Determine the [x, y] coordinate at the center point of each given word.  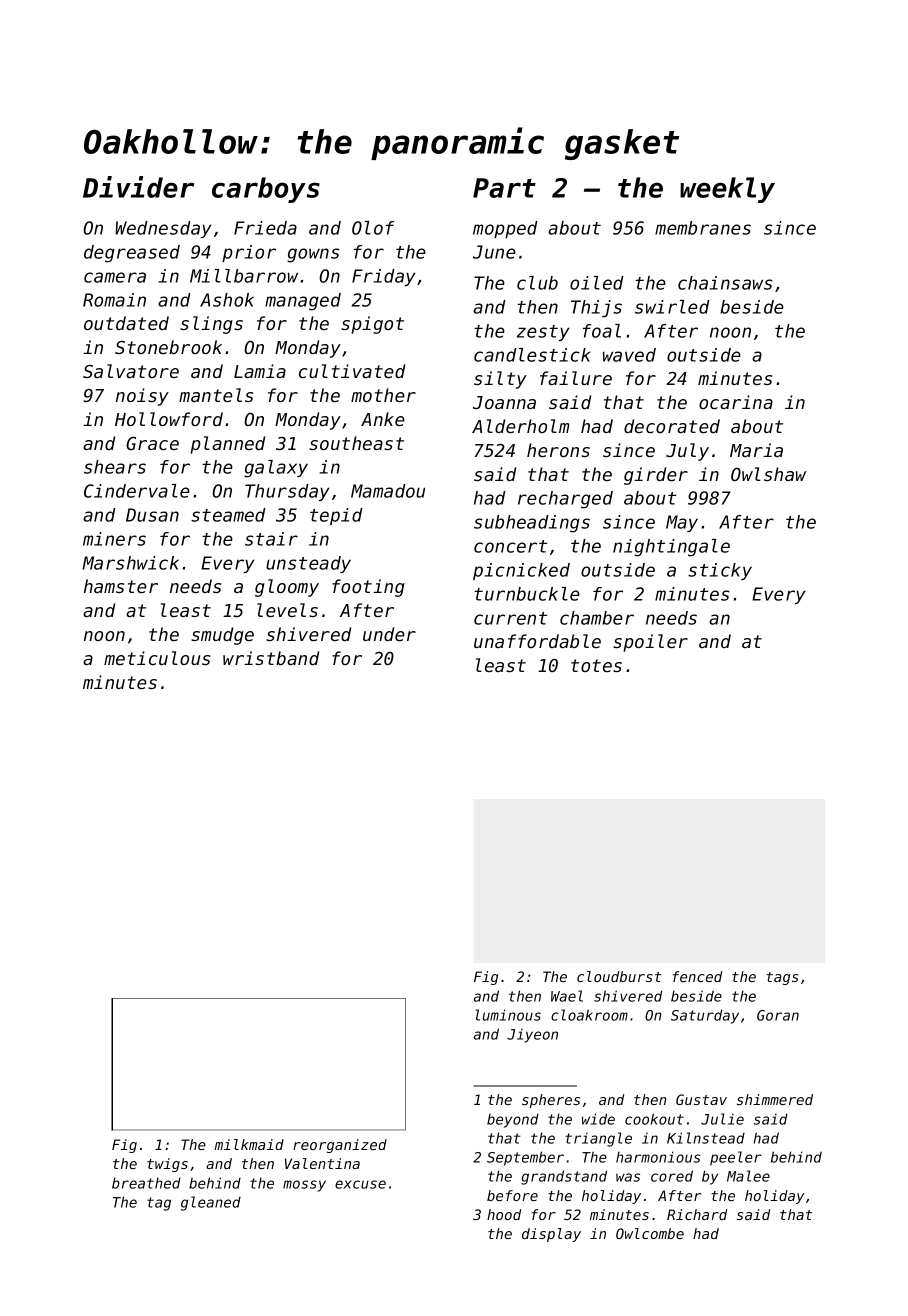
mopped [505, 229]
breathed [146, 1183]
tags [783, 978]
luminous [508, 1015]
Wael [567, 996]
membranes [703, 228]
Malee [748, 1176]
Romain [114, 300]
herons [558, 450]
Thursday [287, 492]
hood [504, 1214]
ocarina [736, 402]
